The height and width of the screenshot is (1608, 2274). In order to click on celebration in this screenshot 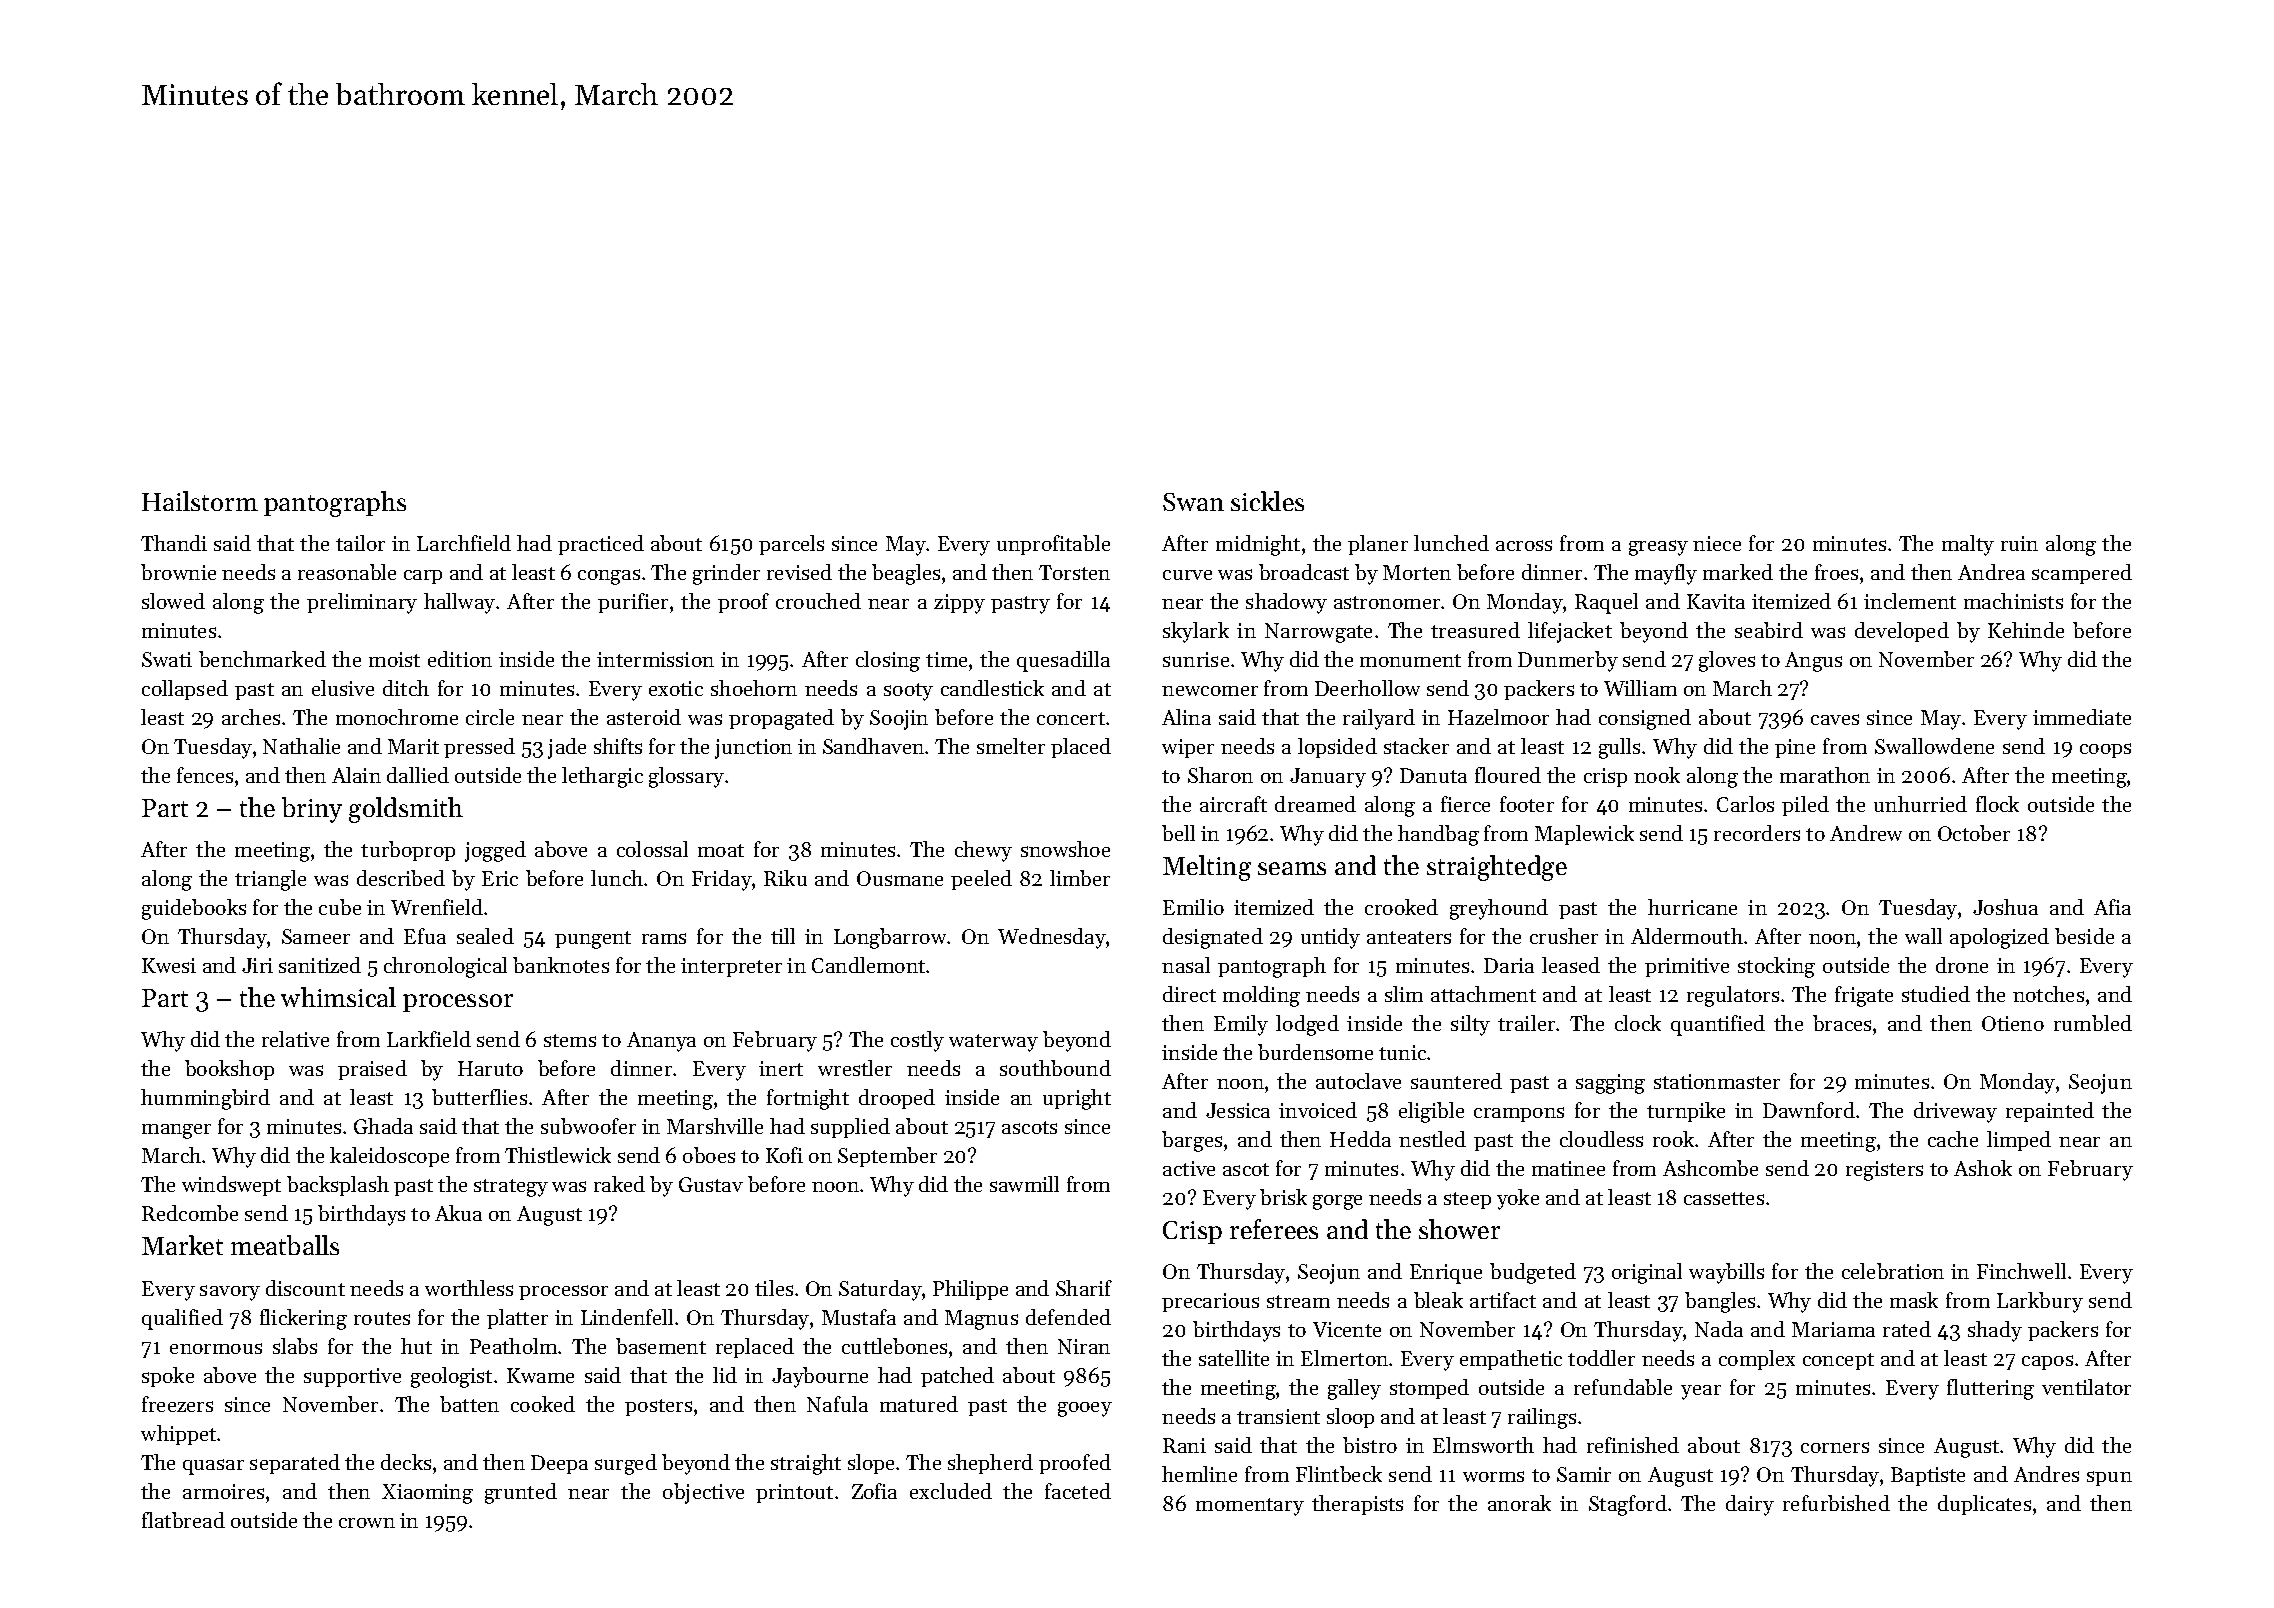, I will do `click(1893, 1271)`.
